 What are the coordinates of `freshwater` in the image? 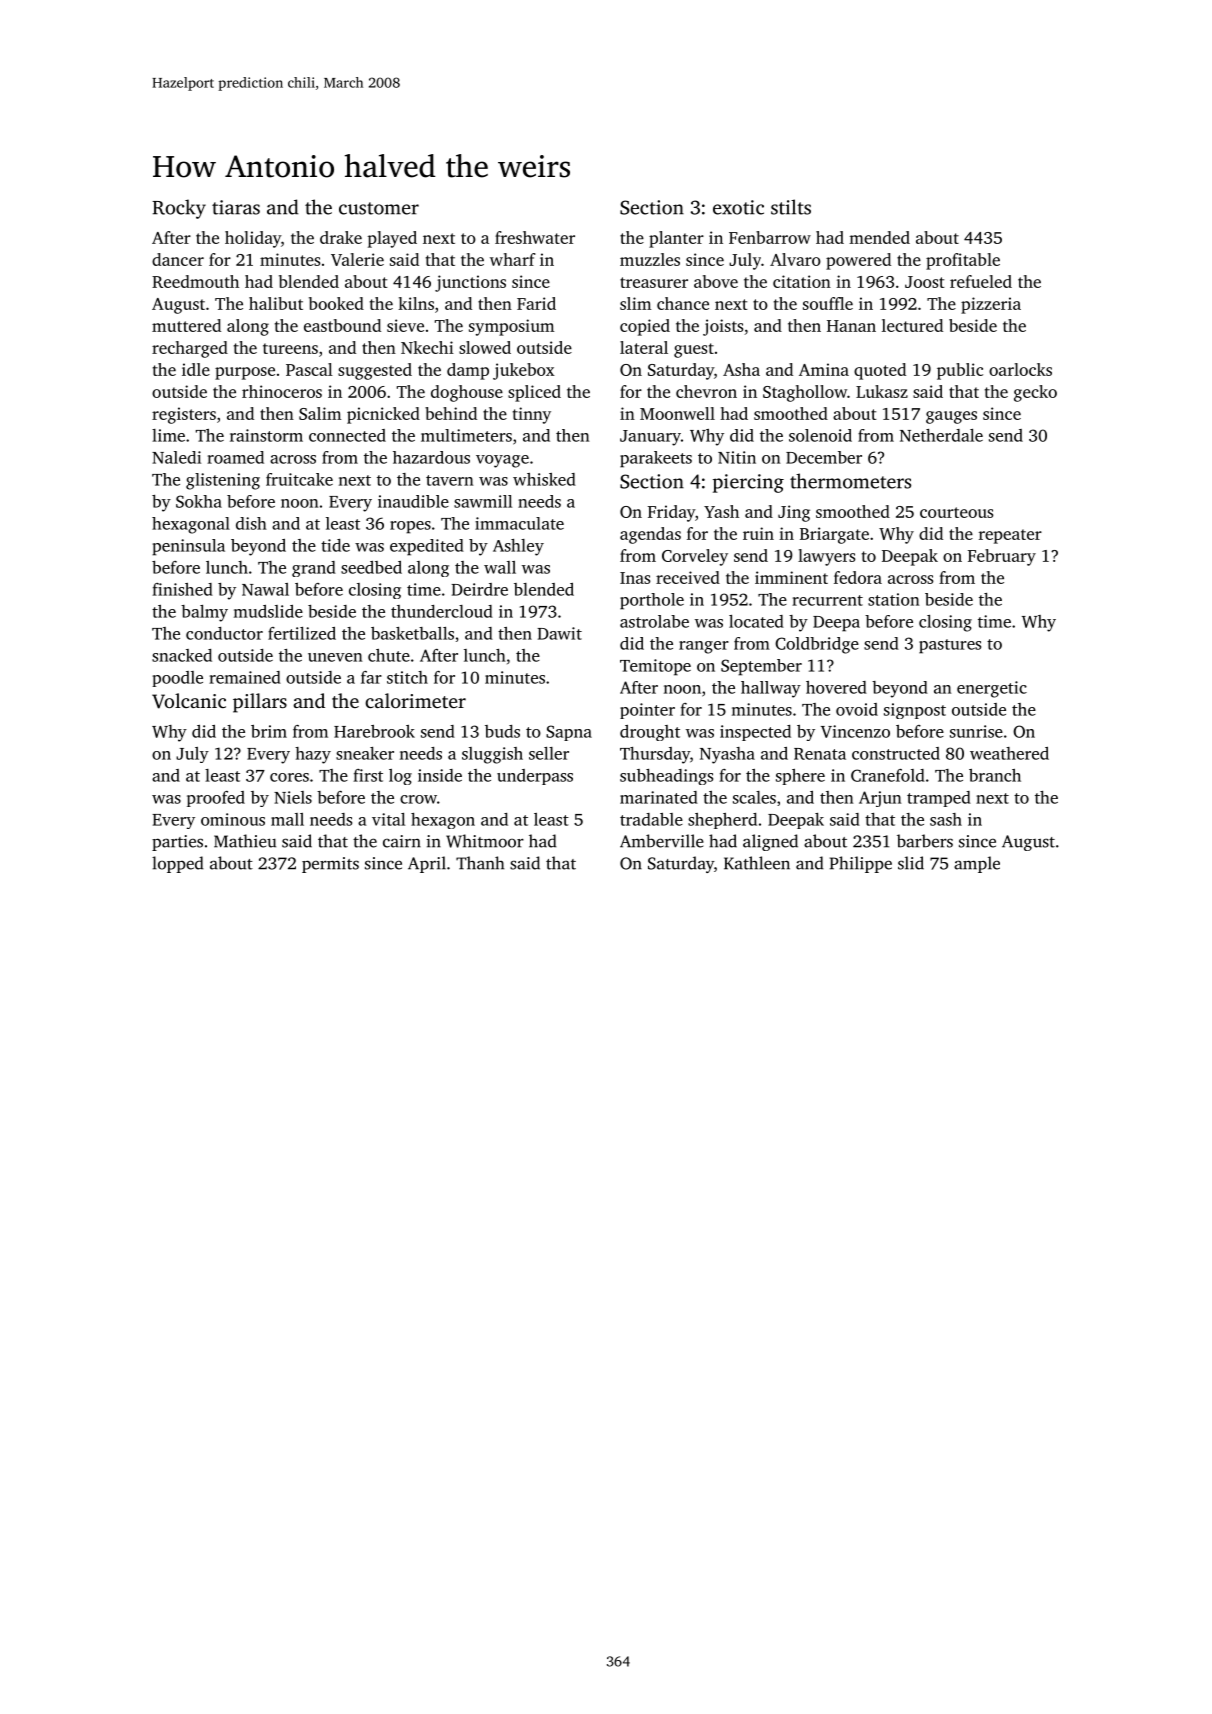 It's located at (535, 237).
